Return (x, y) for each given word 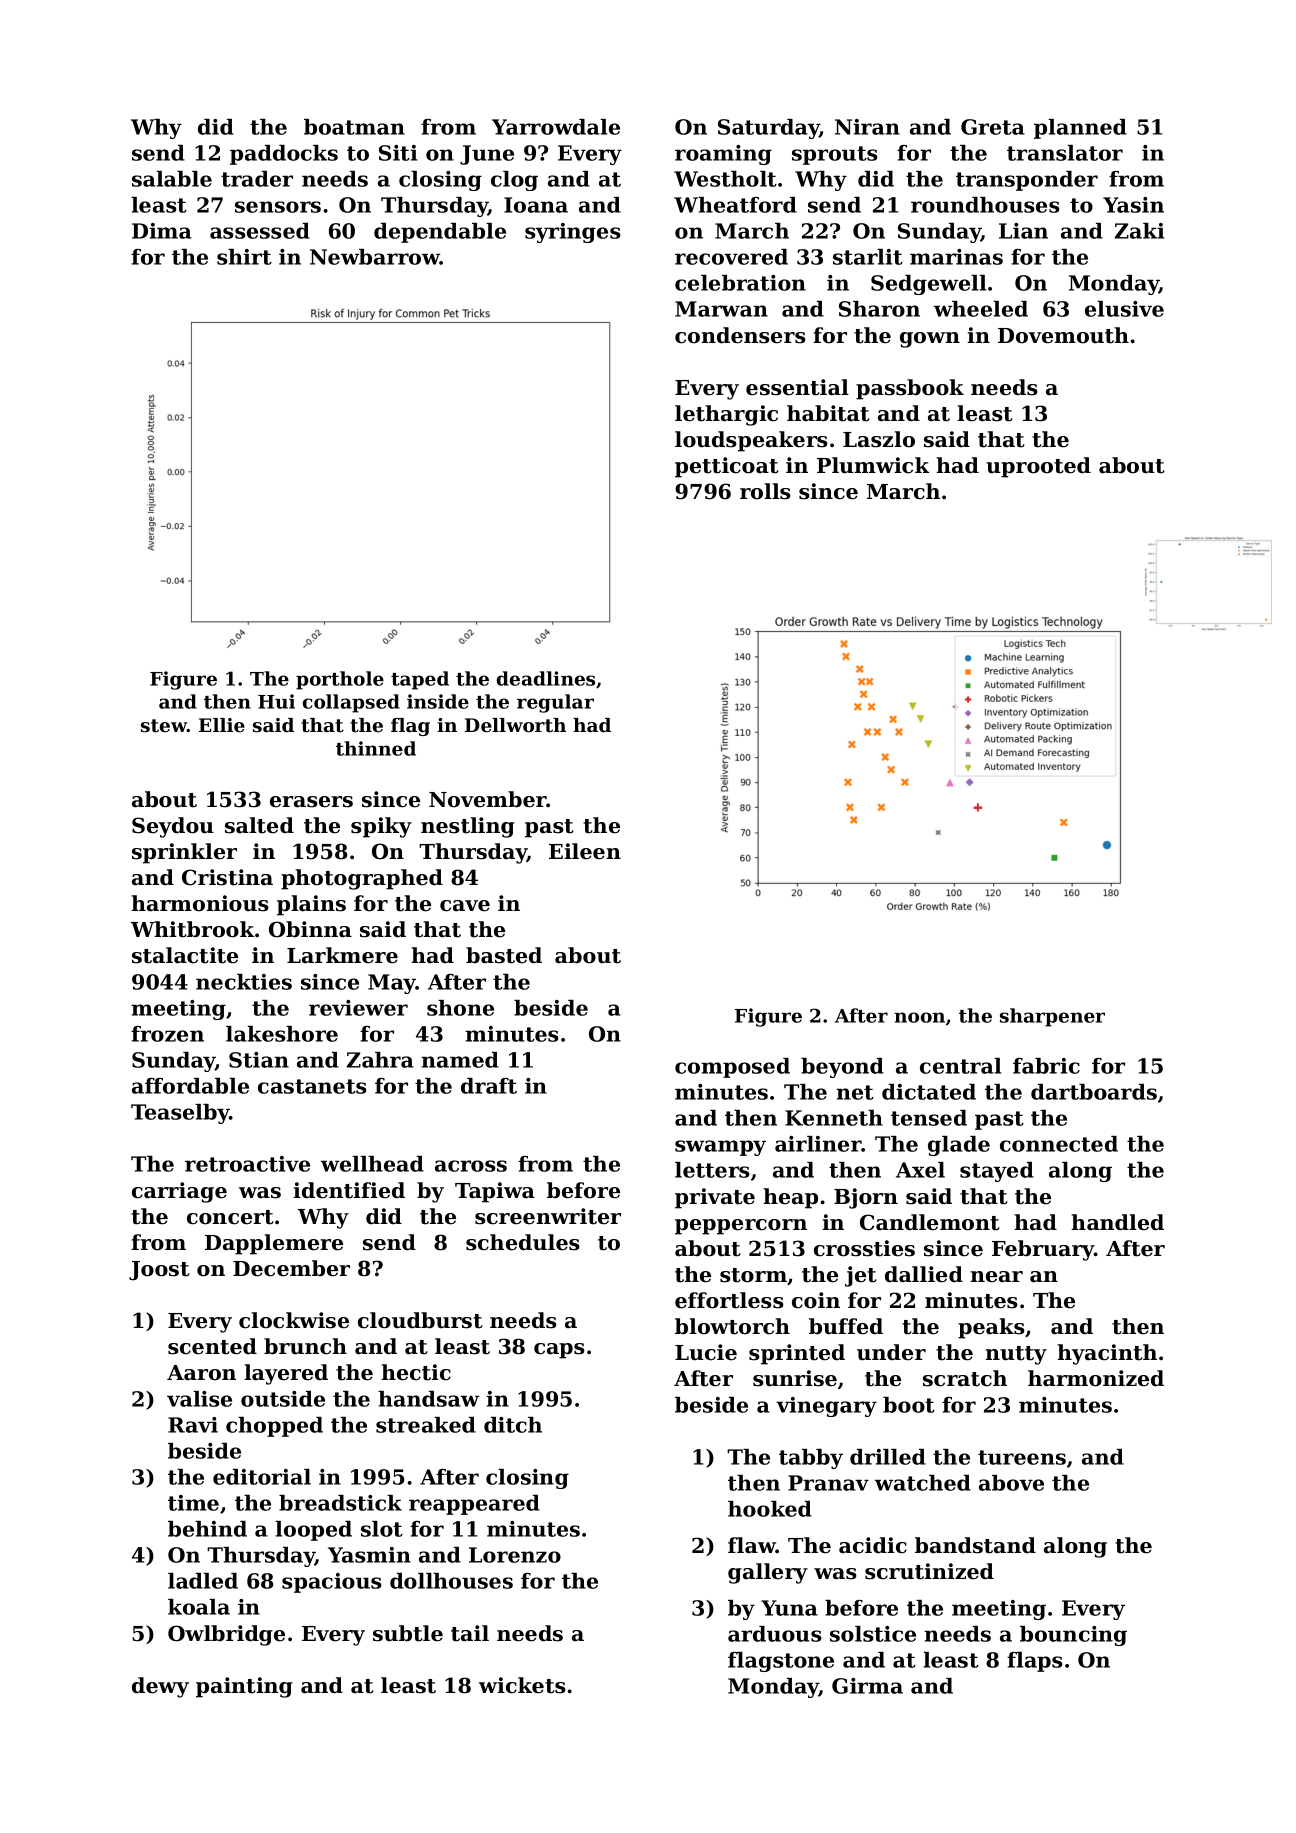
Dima (162, 231)
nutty (1016, 1355)
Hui (276, 701)
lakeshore (282, 1034)
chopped (274, 1427)
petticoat (727, 467)
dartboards (1094, 1092)
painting (244, 1687)
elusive (1124, 309)
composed (732, 1068)
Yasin (1133, 205)
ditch (513, 1425)
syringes (573, 233)
